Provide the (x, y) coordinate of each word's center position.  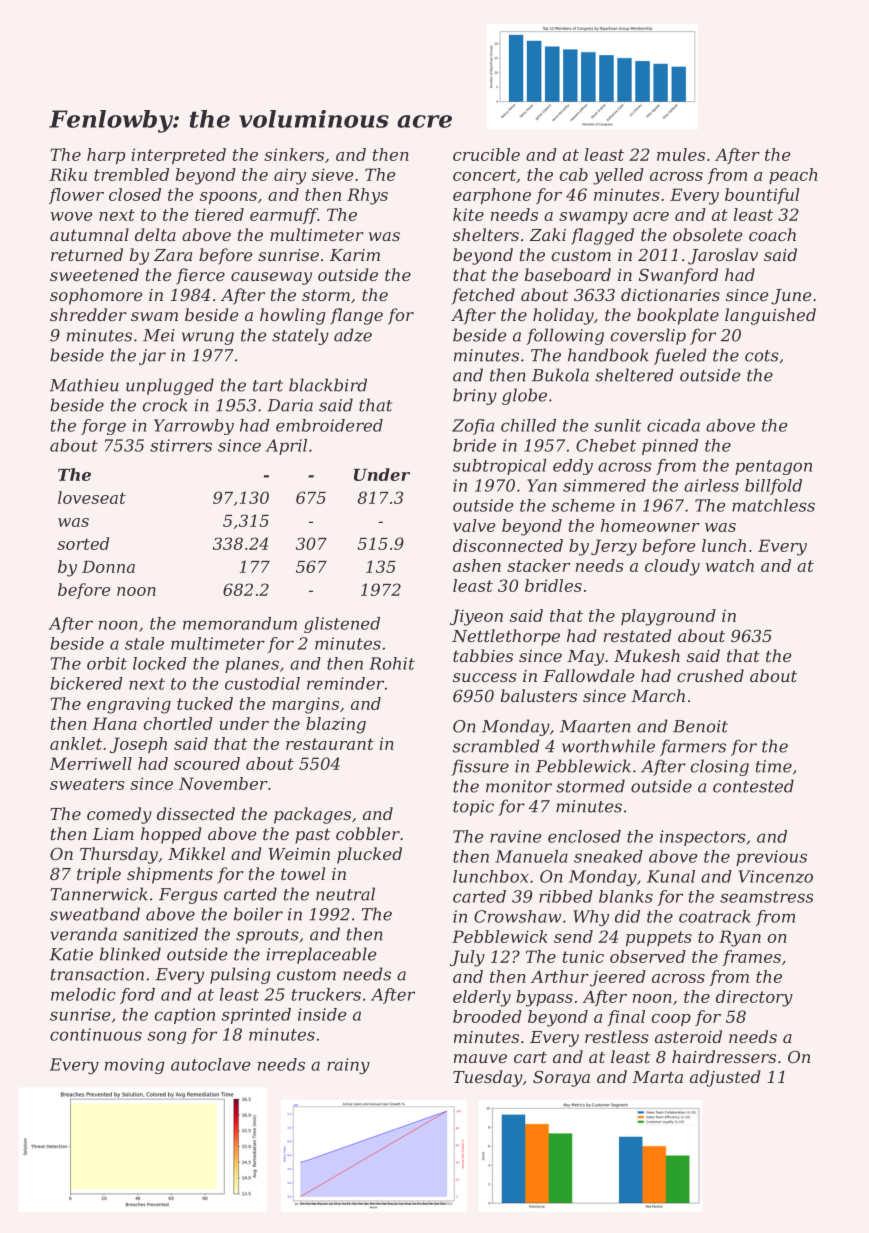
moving (135, 1066)
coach (772, 234)
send (573, 936)
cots (762, 356)
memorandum (240, 623)
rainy (348, 1066)
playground (668, 617)
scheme (583, 505)
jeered (618, 978)
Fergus (188, 896)
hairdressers (724, 1056)
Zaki (547, 234)
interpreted (179, 156)
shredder (88, 314)
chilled (528, 425)
